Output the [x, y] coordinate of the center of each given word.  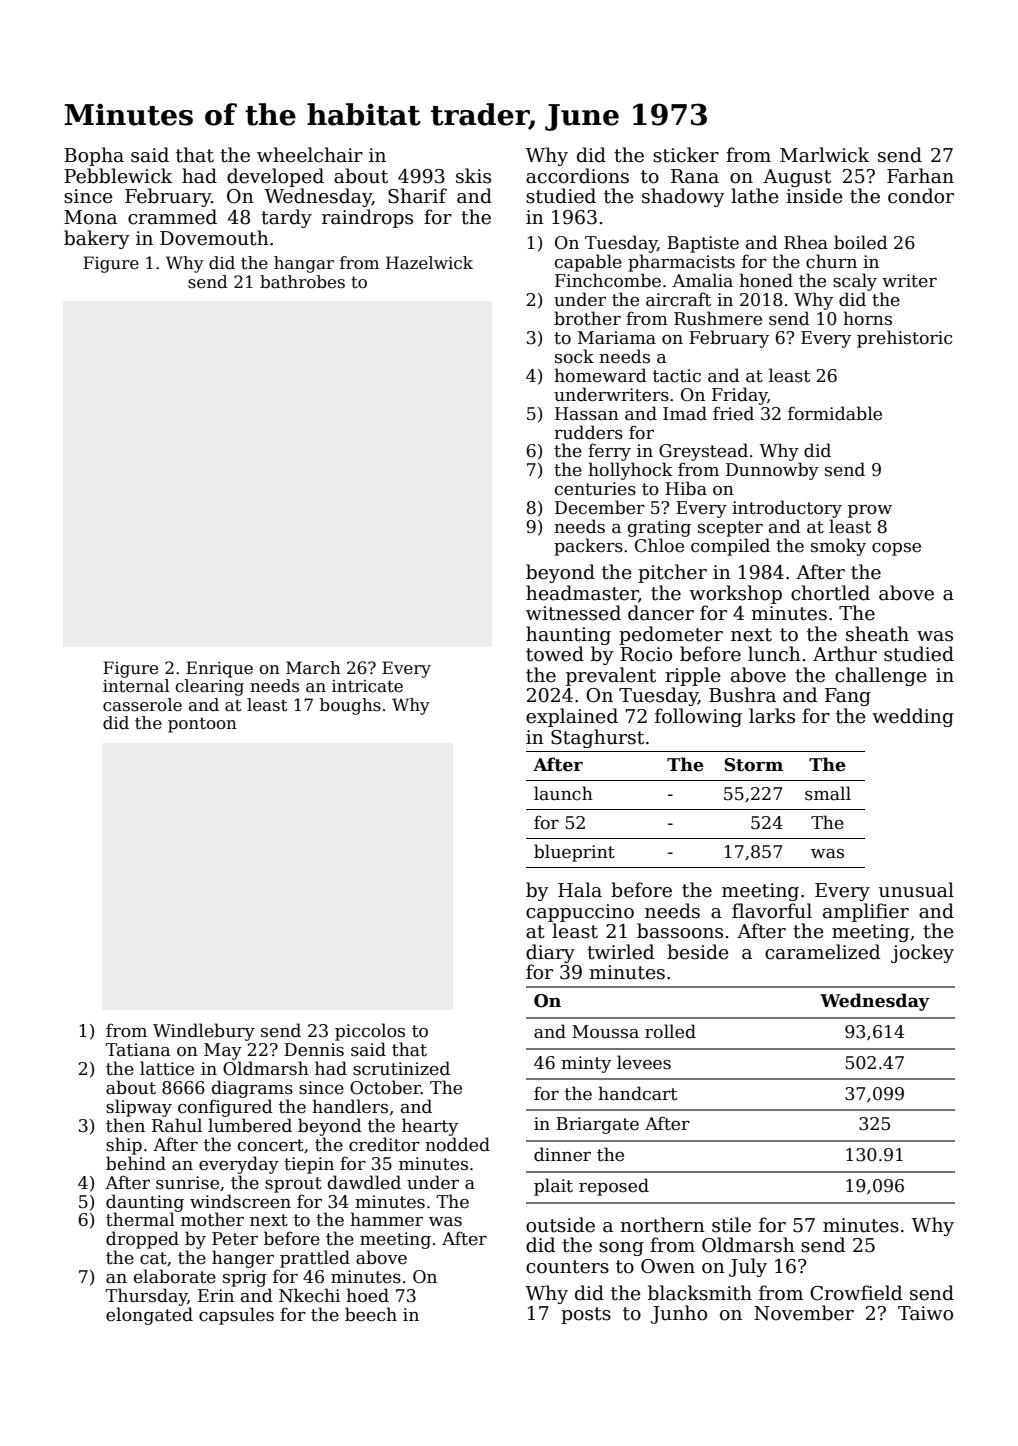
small [828, 793]
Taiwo [925, 1313]
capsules [236, 1316]
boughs [350, 706]
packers [588, 547]
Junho [679, 1314]
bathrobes [302, 282]
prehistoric [904, 339]
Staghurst [597, 738]
